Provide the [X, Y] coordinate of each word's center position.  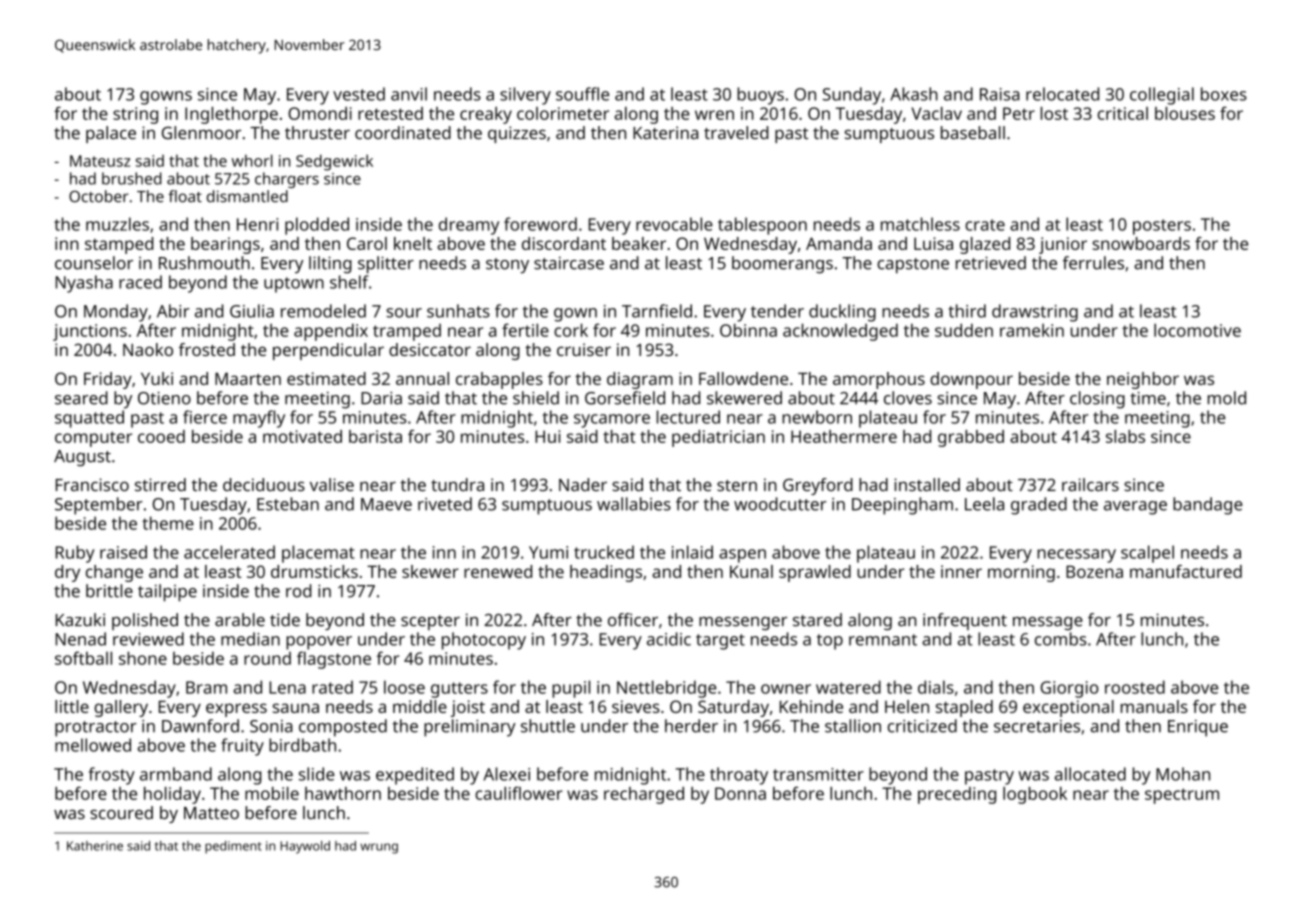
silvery [525, 96]
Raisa [1000, 94]
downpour [971, 380]
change [114, 573]
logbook [1035, 795]
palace [111, 134]
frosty [112, 776]
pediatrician [718, 438]
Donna [740, 793]
